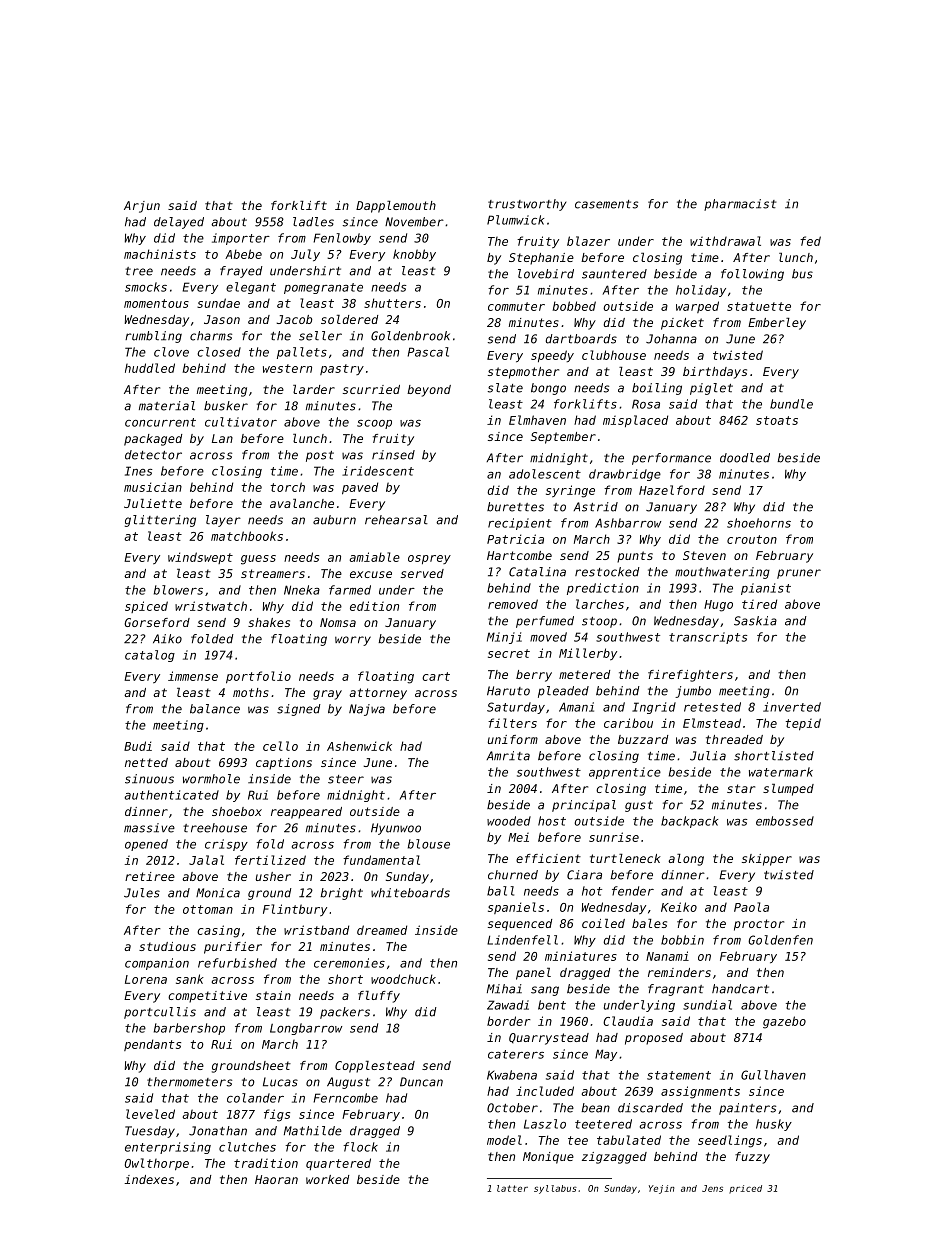 The image size is (952, 1233). I want to click on ottoman, so click(208, 909).
